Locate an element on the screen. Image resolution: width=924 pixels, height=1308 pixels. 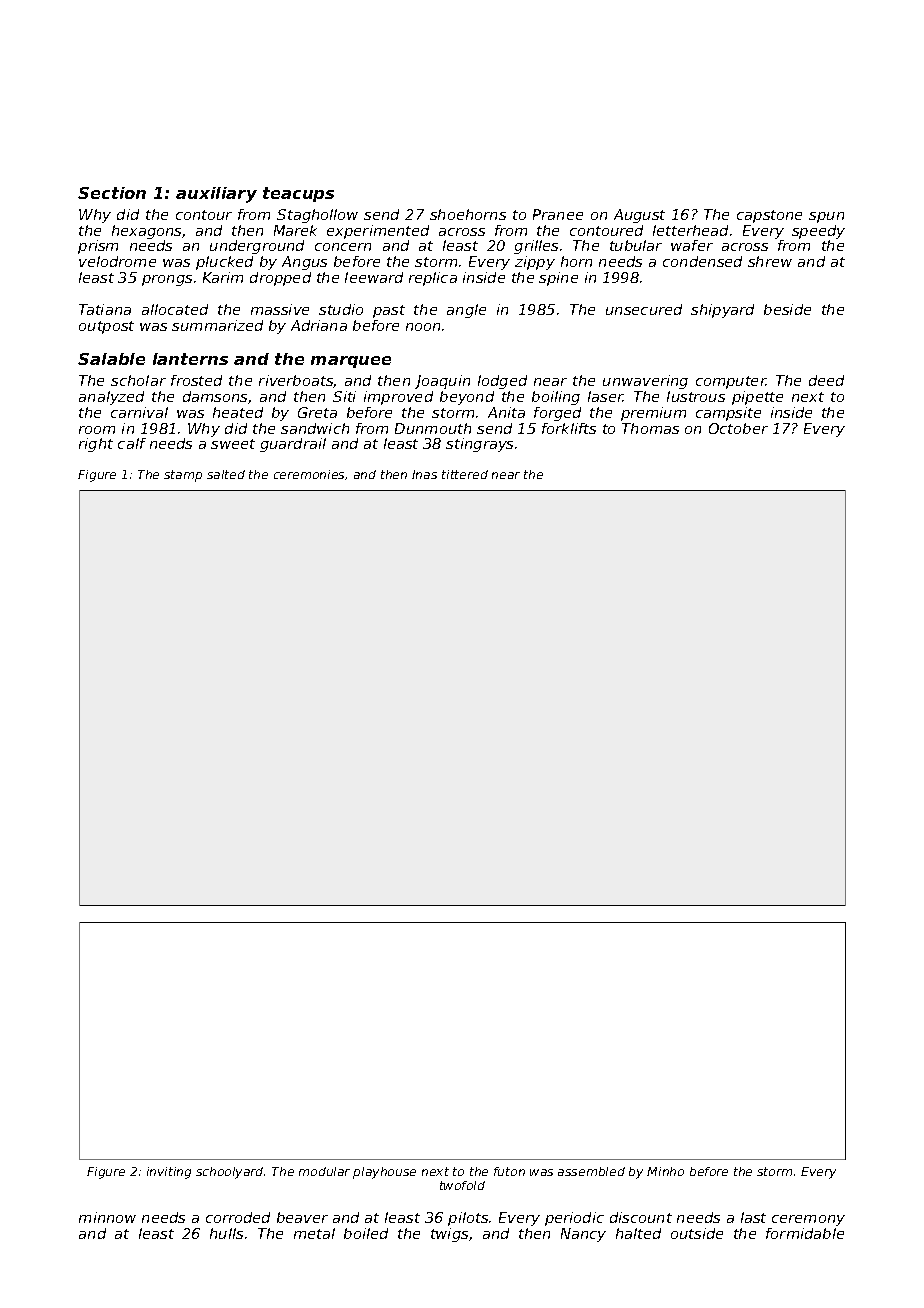
grilles is located at coordinates (536, 247).
